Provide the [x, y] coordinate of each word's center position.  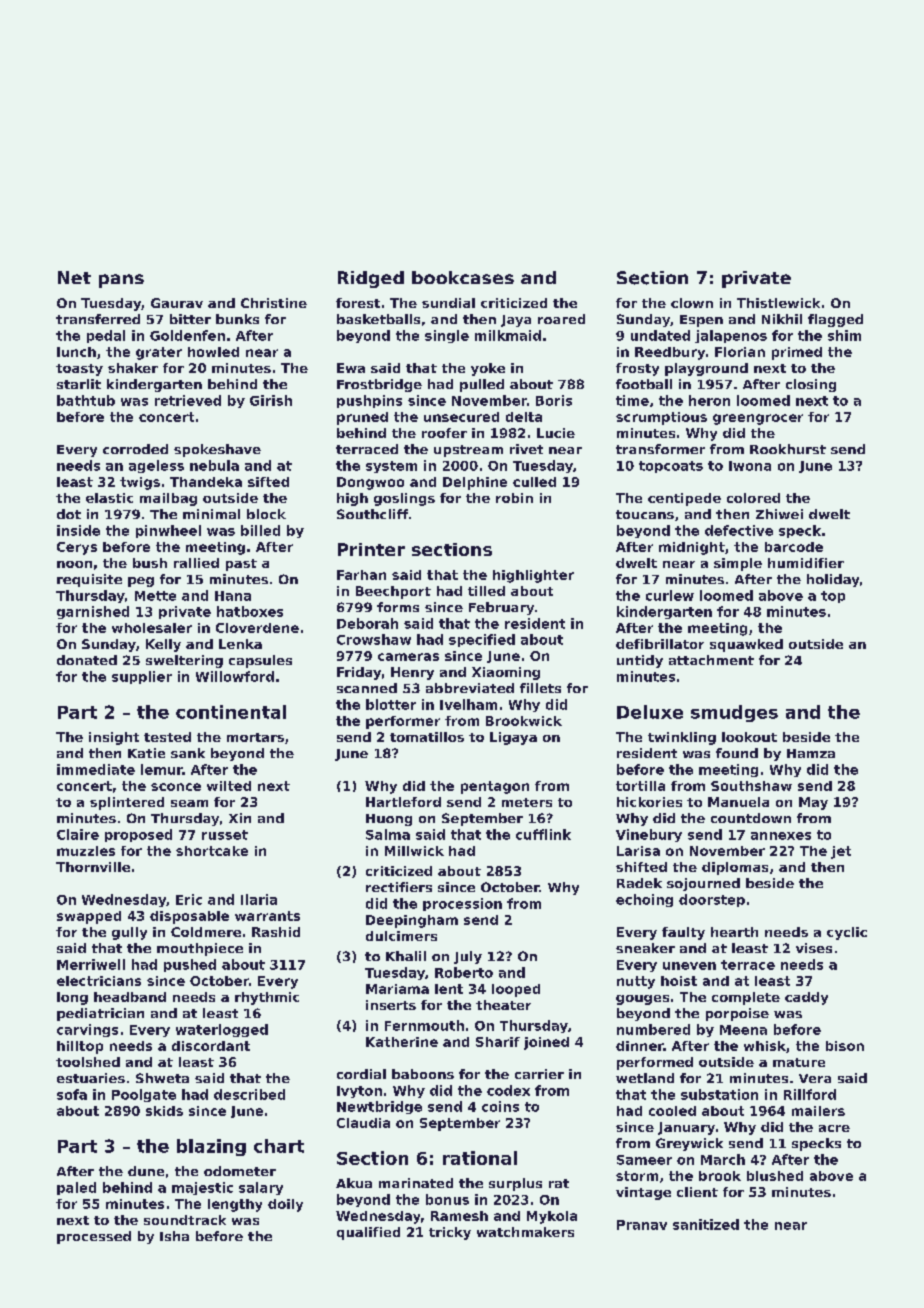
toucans [645, 514]
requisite [89, 580]
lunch [76, 352]
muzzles [86, 851]
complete [746, 998]
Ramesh [459, 1216]
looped [516, 990]
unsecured [461, 417]
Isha [174, 1236]
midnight [692, 548]
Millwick [414, 851]
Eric [189, 899]
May [813, 803]
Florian [740, 352]
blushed [775, 1176]
